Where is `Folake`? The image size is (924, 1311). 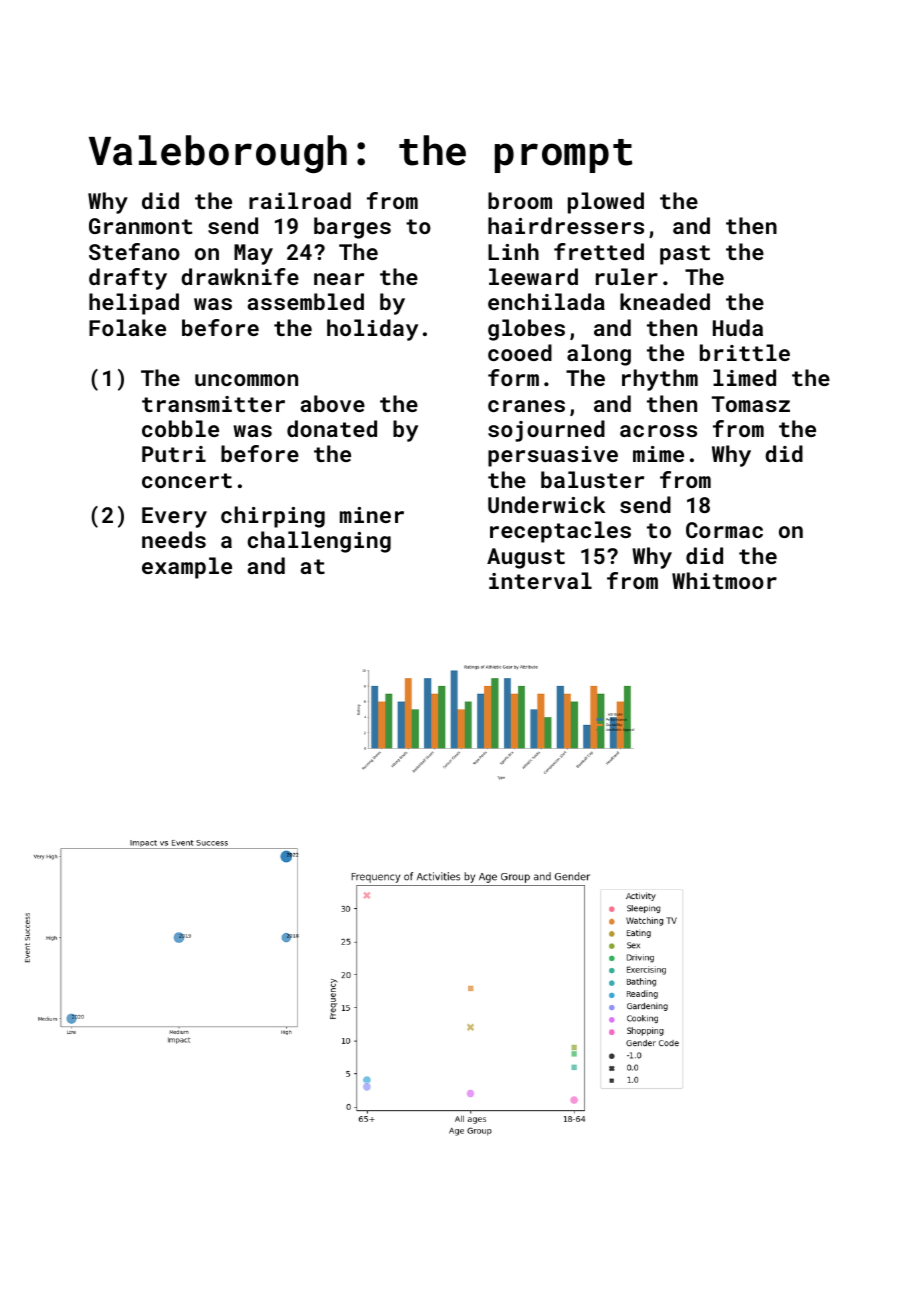 Folake is located at coordinates (127, 327).
